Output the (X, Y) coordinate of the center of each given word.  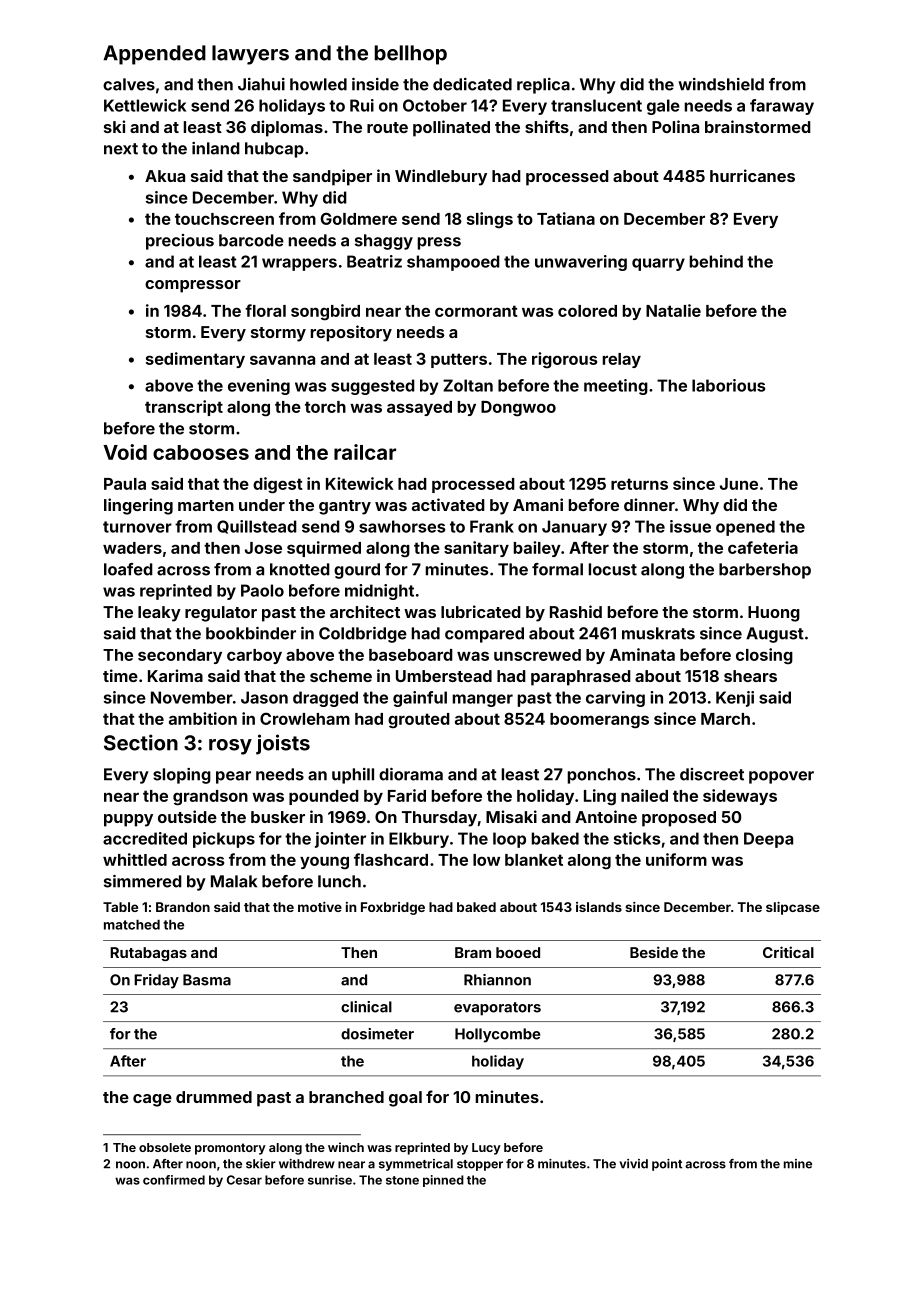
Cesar (244, 1180)
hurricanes (752, 175)
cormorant (476, 311)
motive (320, 907)
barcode (251, 240)
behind (716, 261)
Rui (362, 105)
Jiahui (261, 84)
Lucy (486, 1149)
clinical (366, 1007)
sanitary (476, 549)
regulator (221, 614)
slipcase (793, 908)
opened (745, 528)
